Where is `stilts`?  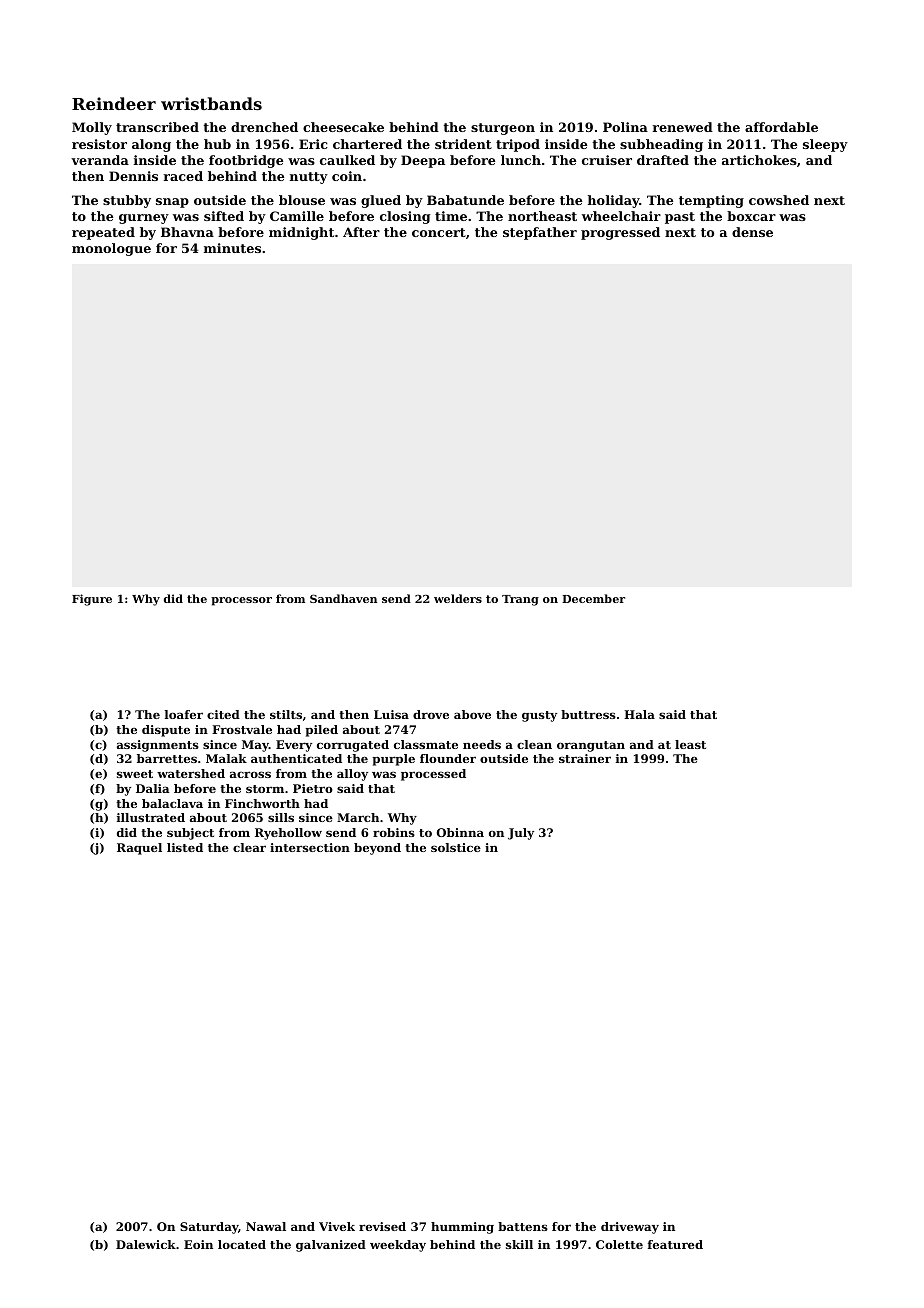
stilts is located at coordinates (286, 714).
